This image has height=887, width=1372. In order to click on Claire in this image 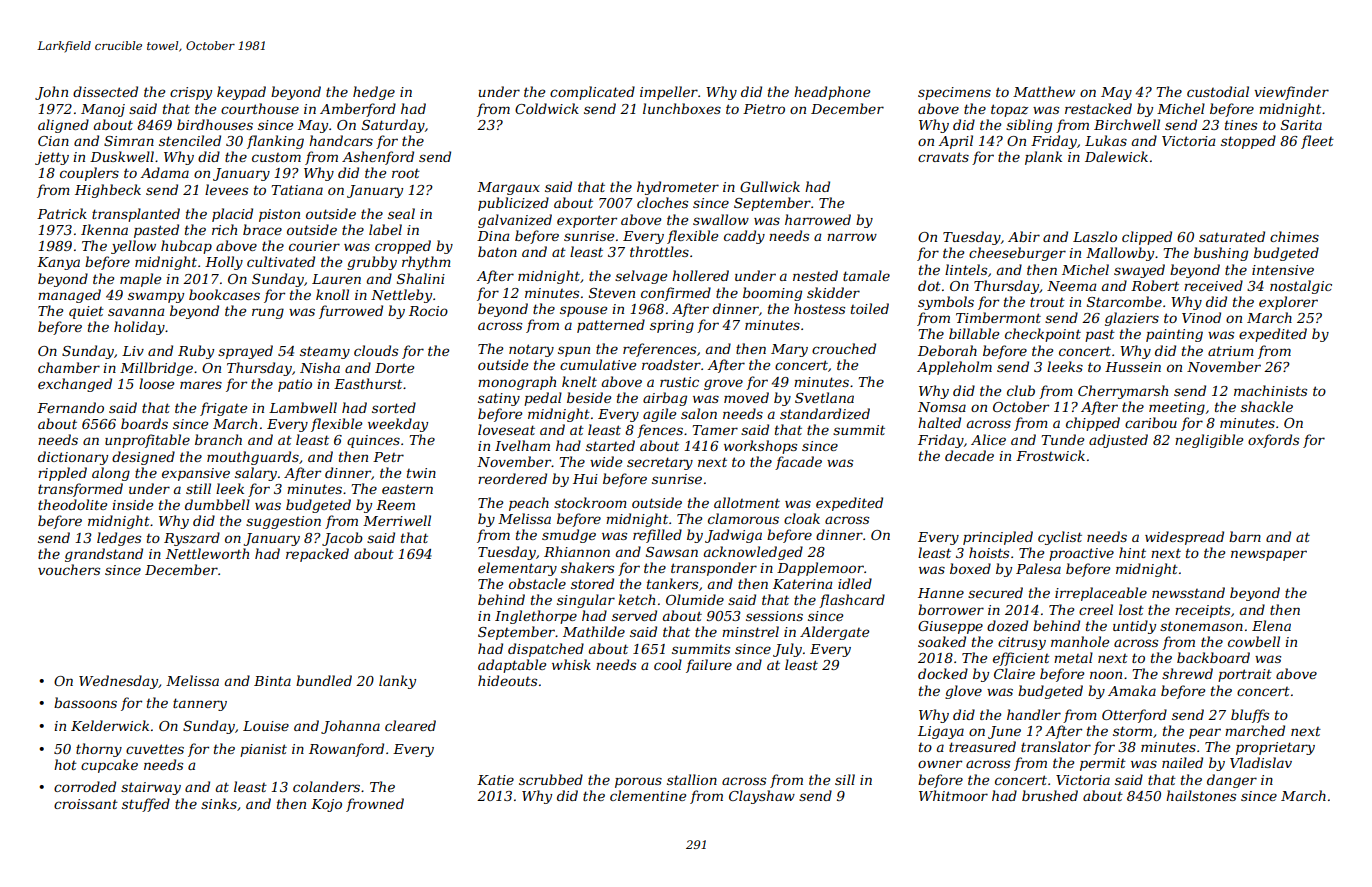, I will do `click(1014, 673)`.
